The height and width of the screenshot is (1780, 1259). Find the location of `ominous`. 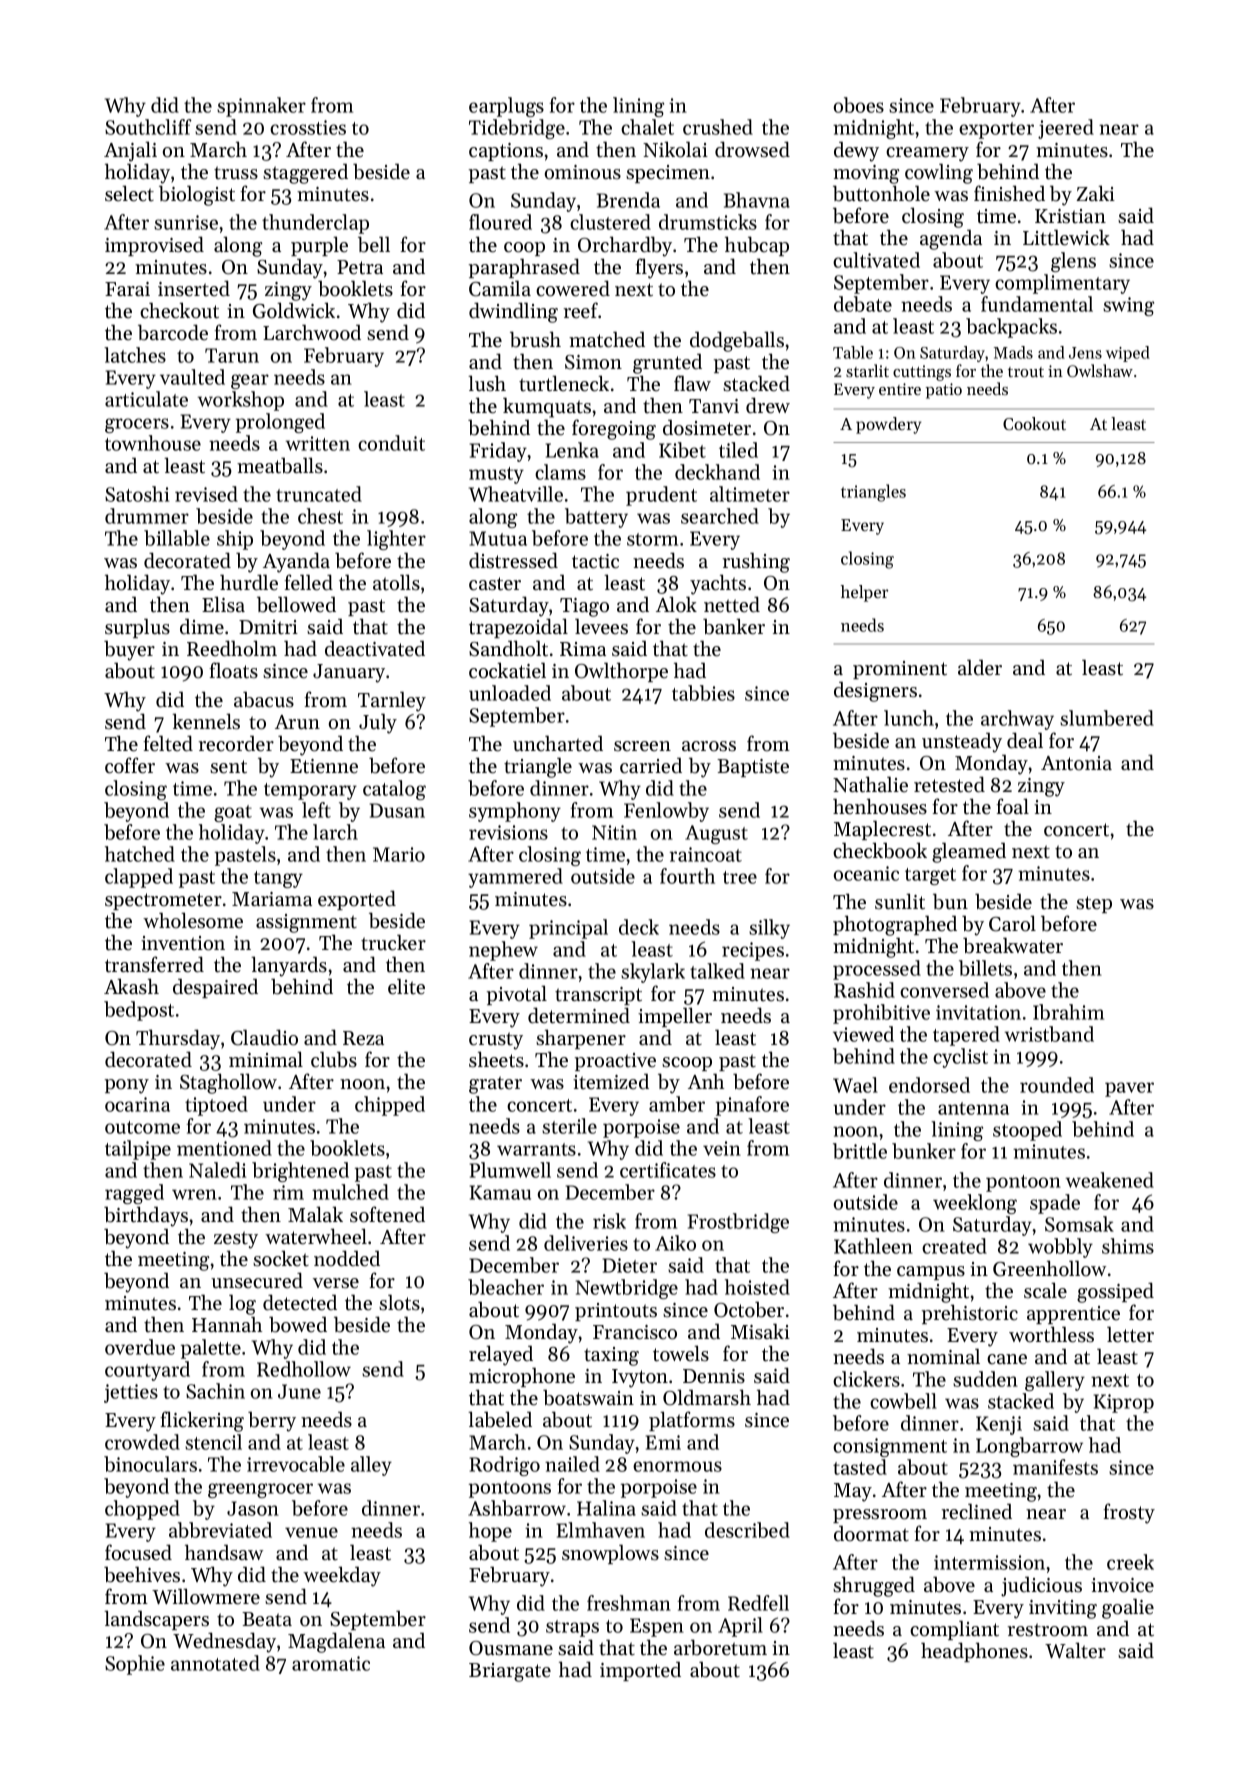

ominous is located at coordinates (583, 172).
